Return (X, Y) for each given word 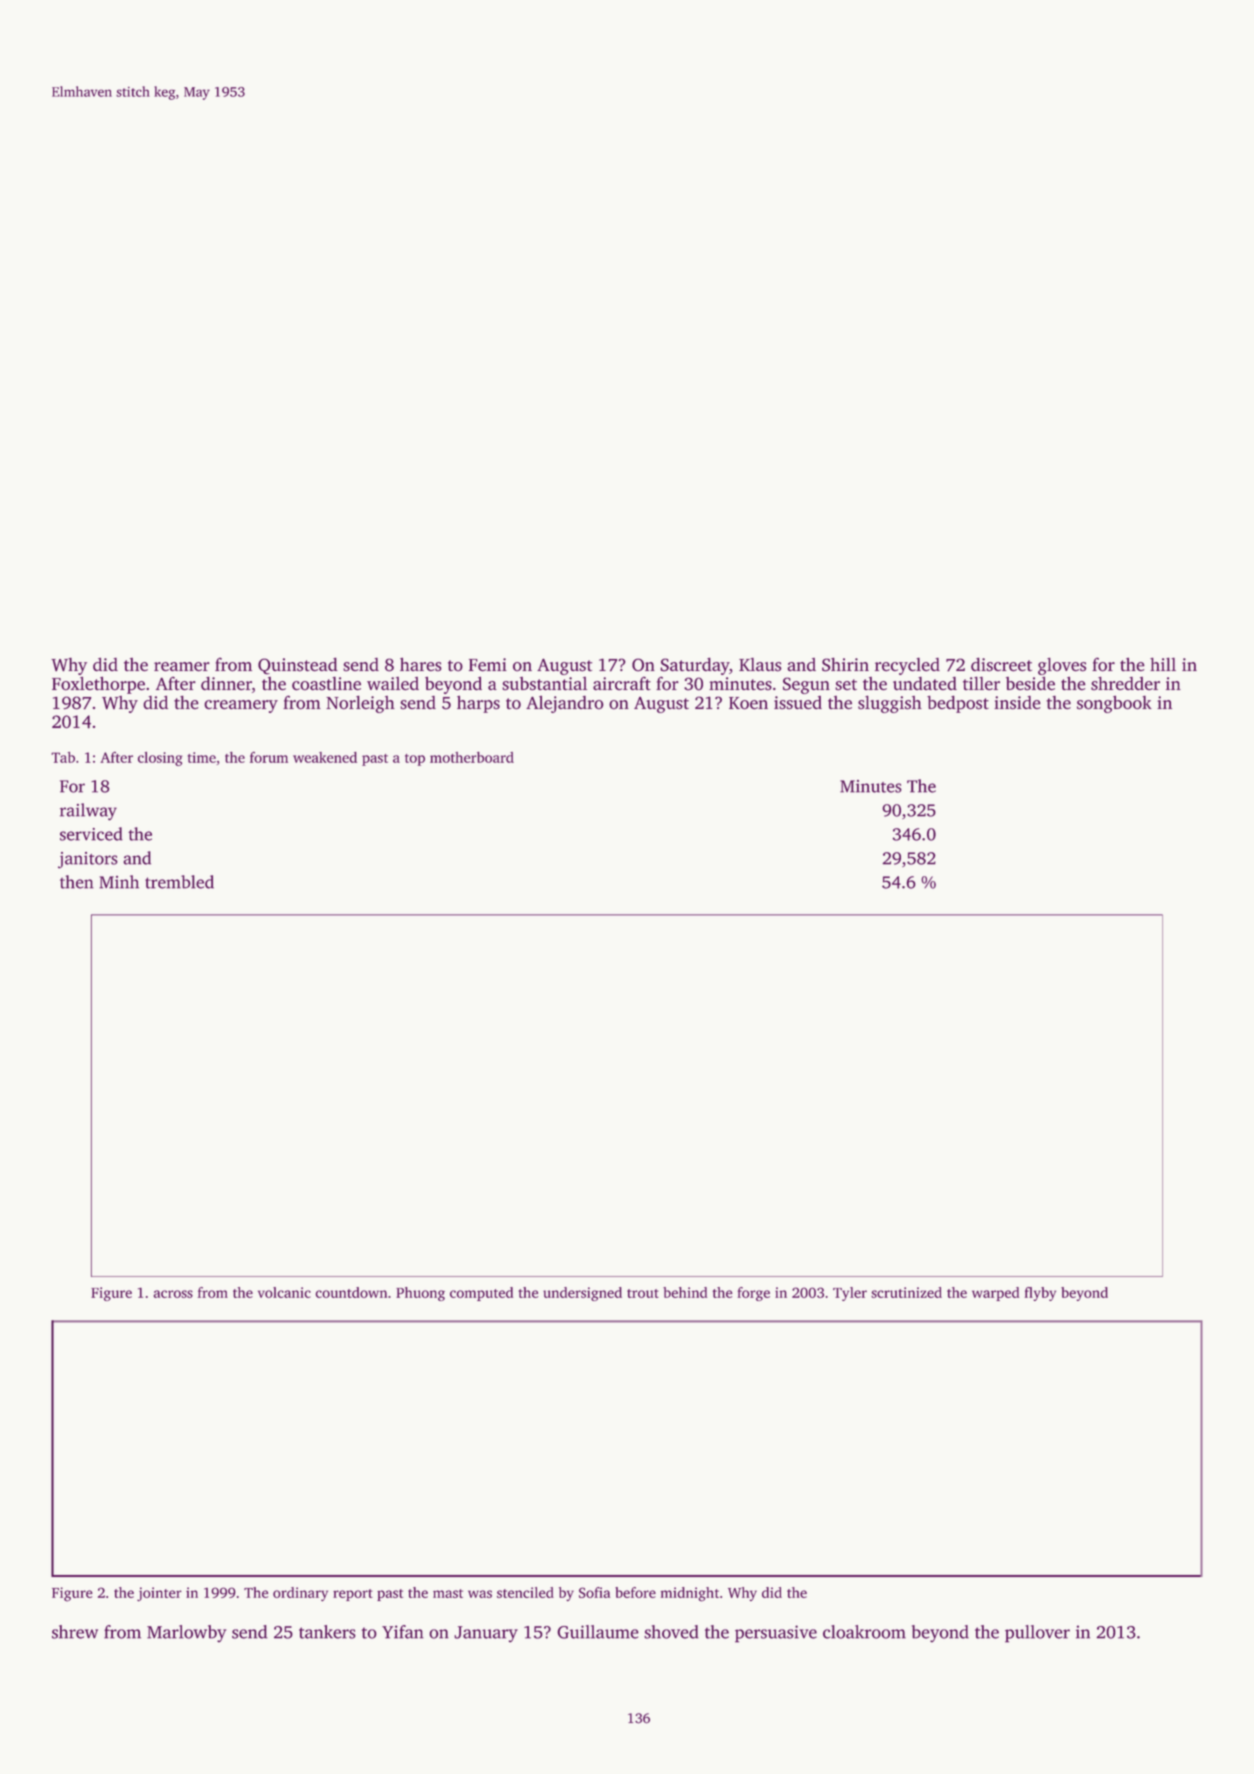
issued (798, 703)
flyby (1040, 1294)
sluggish (890, 704)
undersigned (582, 1294)
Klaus (760, 665)
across (173, 1294)
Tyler (850, 1294)
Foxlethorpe (98, 685)
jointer (159, 1594)
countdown (351, 1292)
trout (643, 1293)
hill (1163, 664)
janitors (88, 860)
